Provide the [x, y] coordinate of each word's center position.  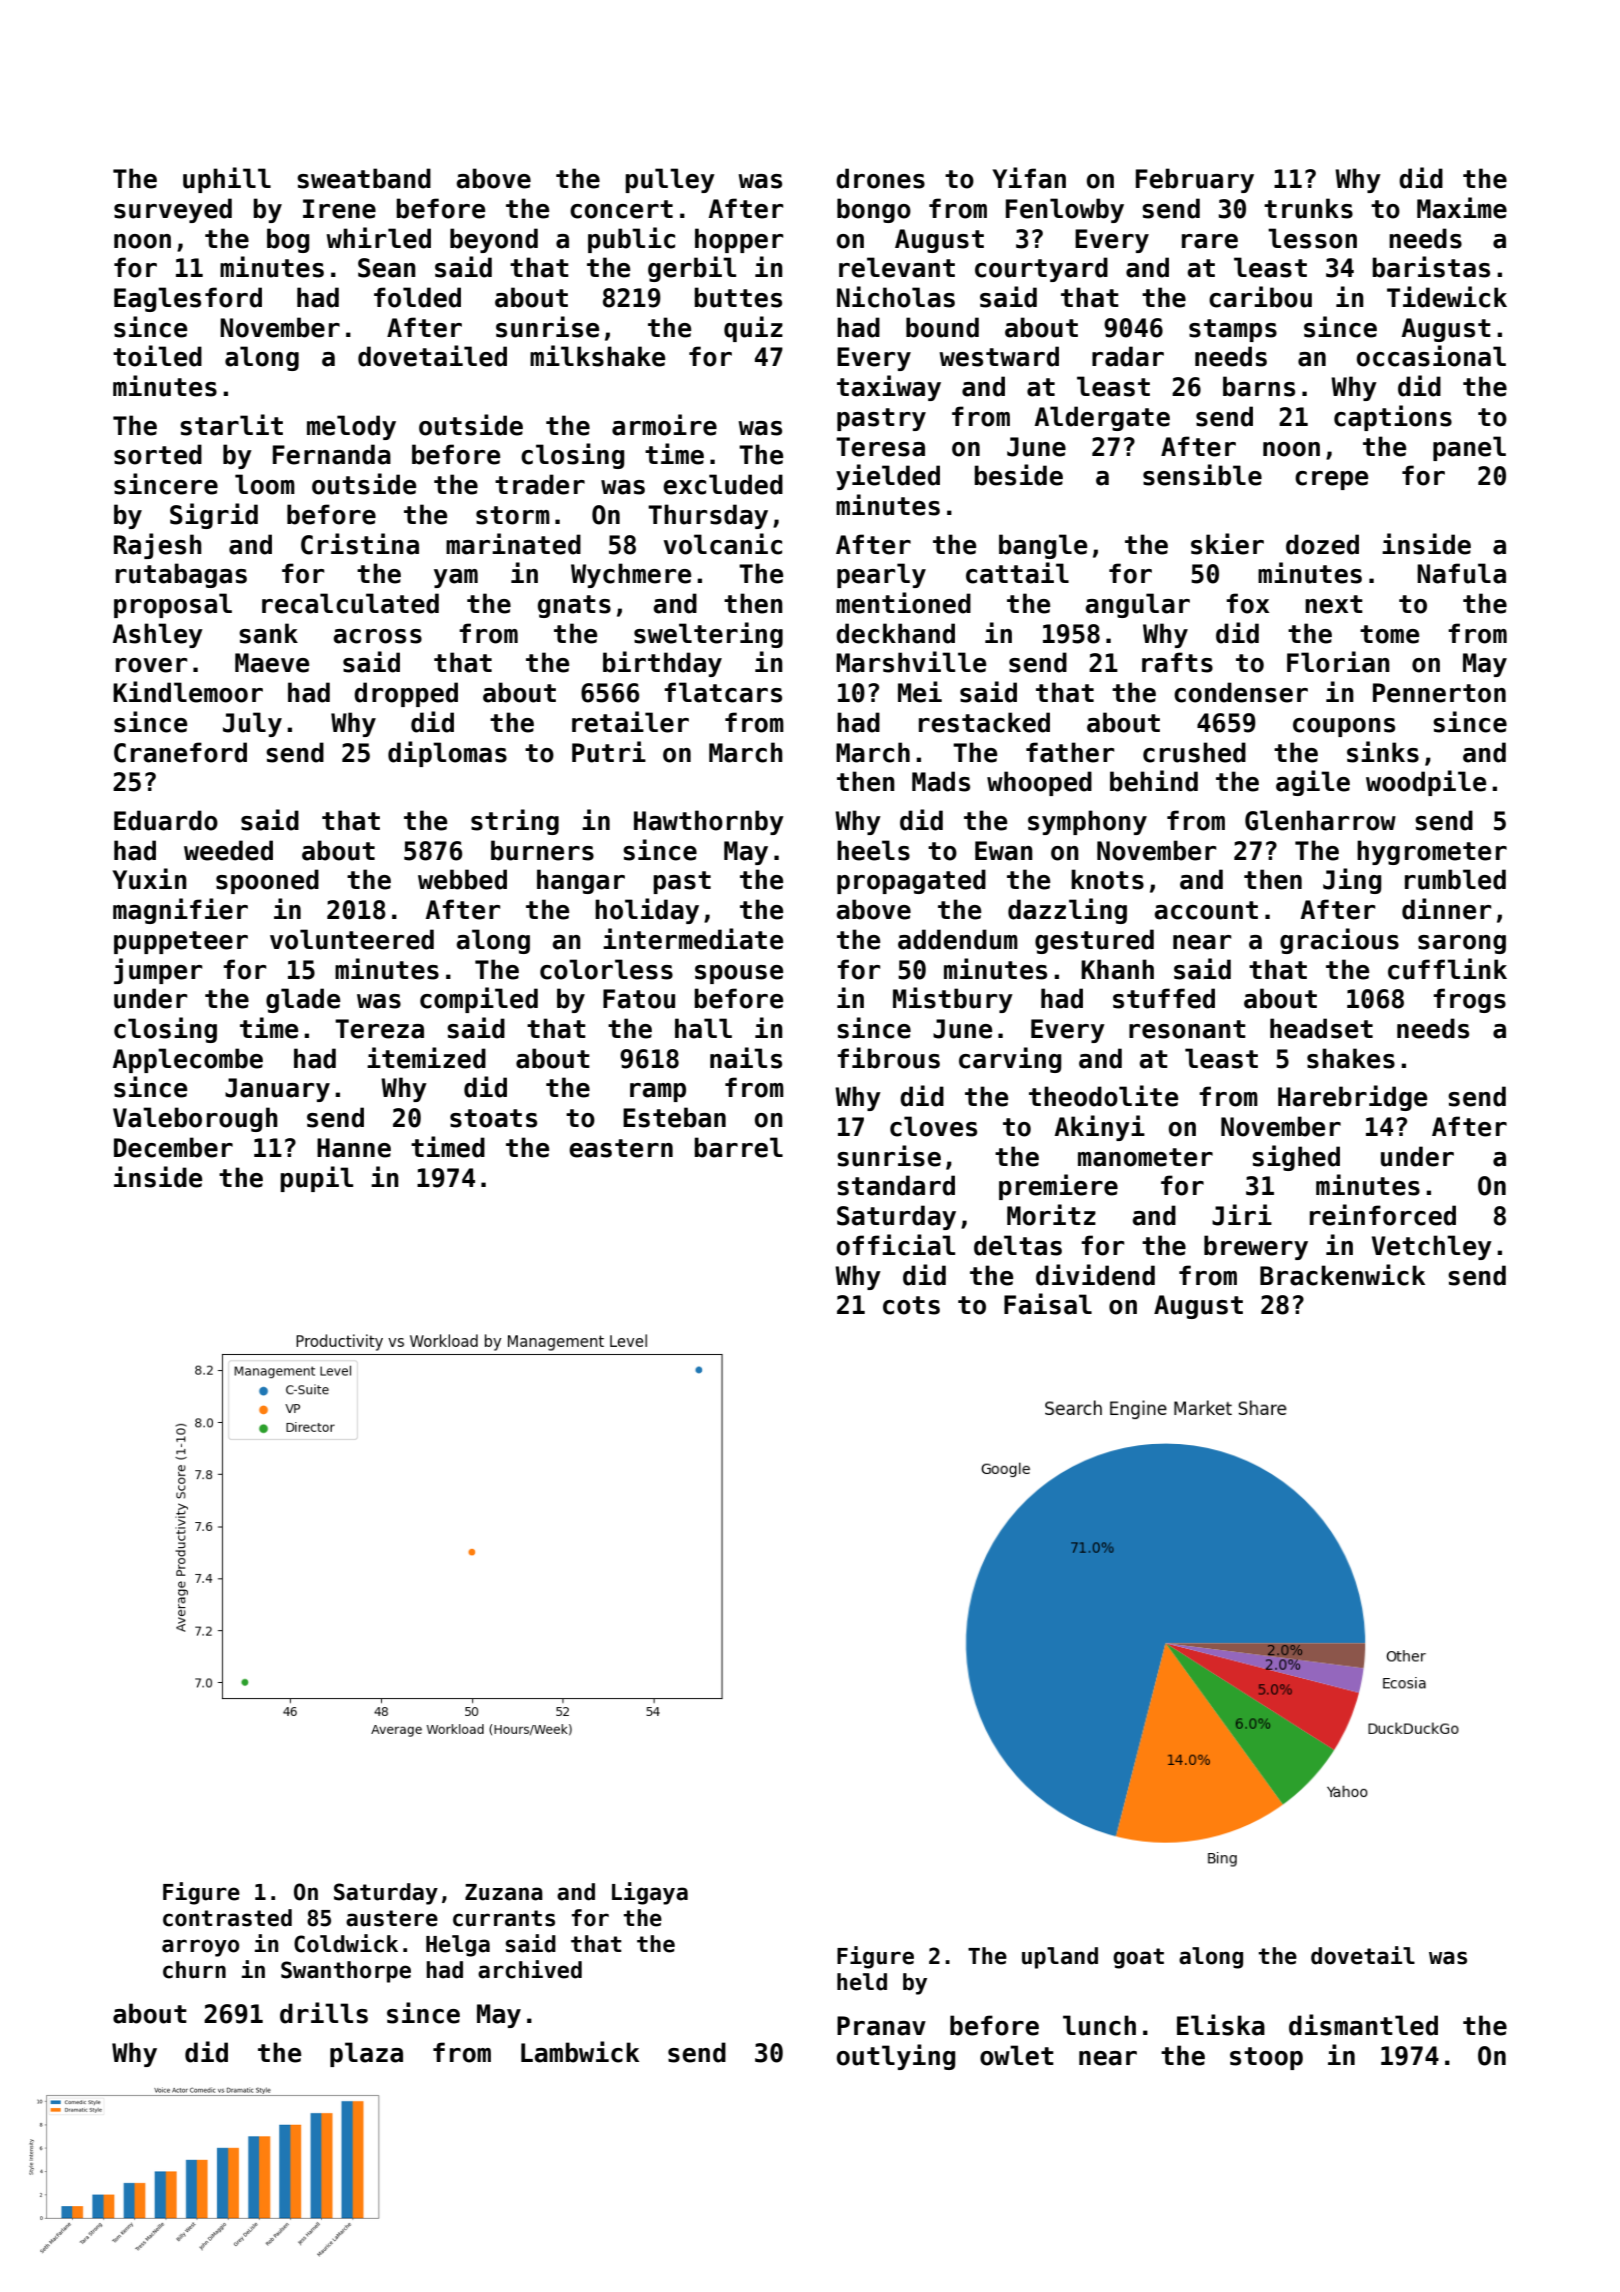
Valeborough [195, 1119]
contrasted [227, 1918]
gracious [1339, 941]
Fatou [639, 999]
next [1334, 604]
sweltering [708, 635]
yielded [888, 477]
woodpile [1426, 783]
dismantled [1363, 2025]
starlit [231, 425]
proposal [173, 605]
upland [1060, 1958]
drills [324, 2013]
